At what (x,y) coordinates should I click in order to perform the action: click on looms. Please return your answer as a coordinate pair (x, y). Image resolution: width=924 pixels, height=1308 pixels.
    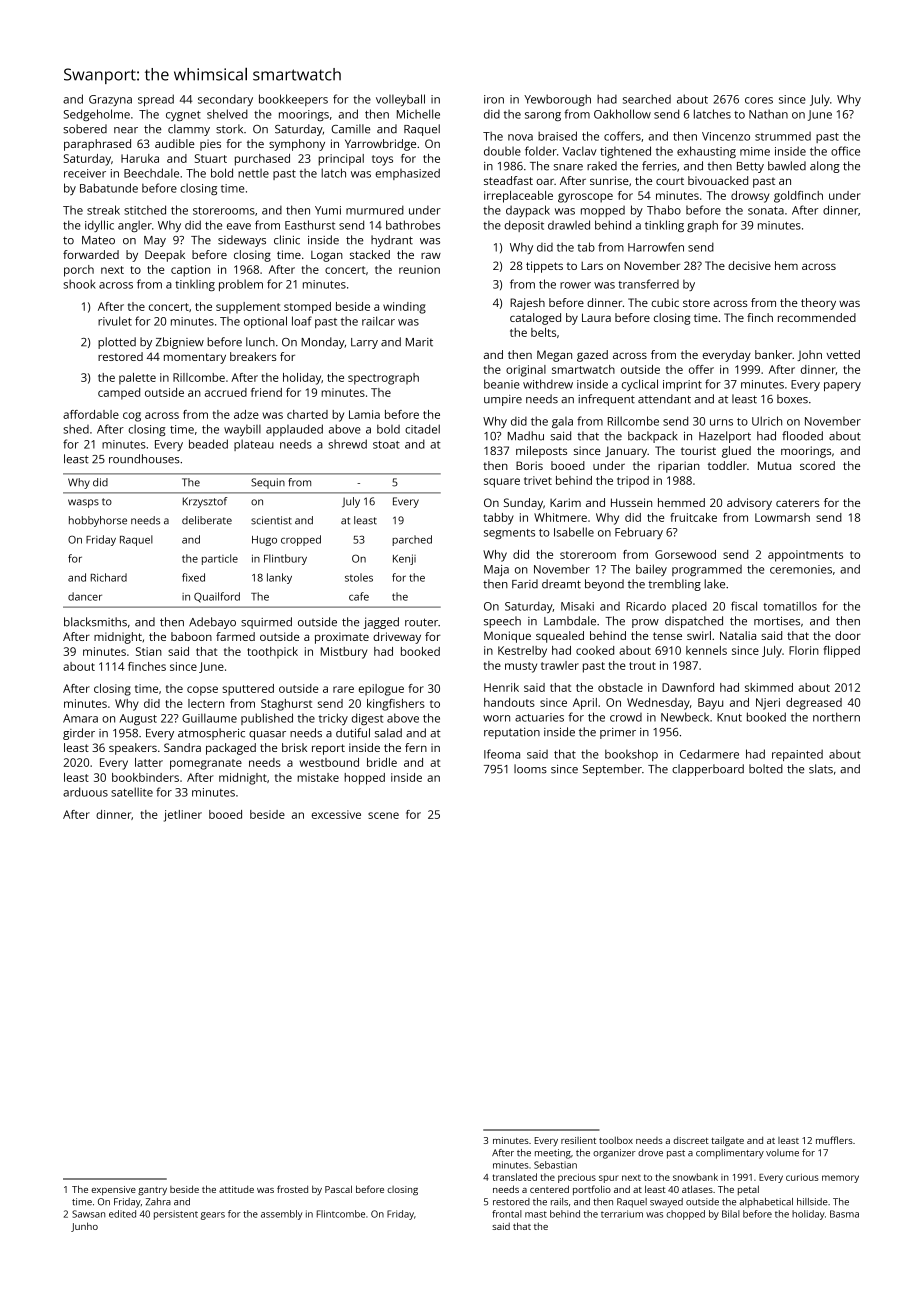
    Looking at the image, I should click on (530, 769).
